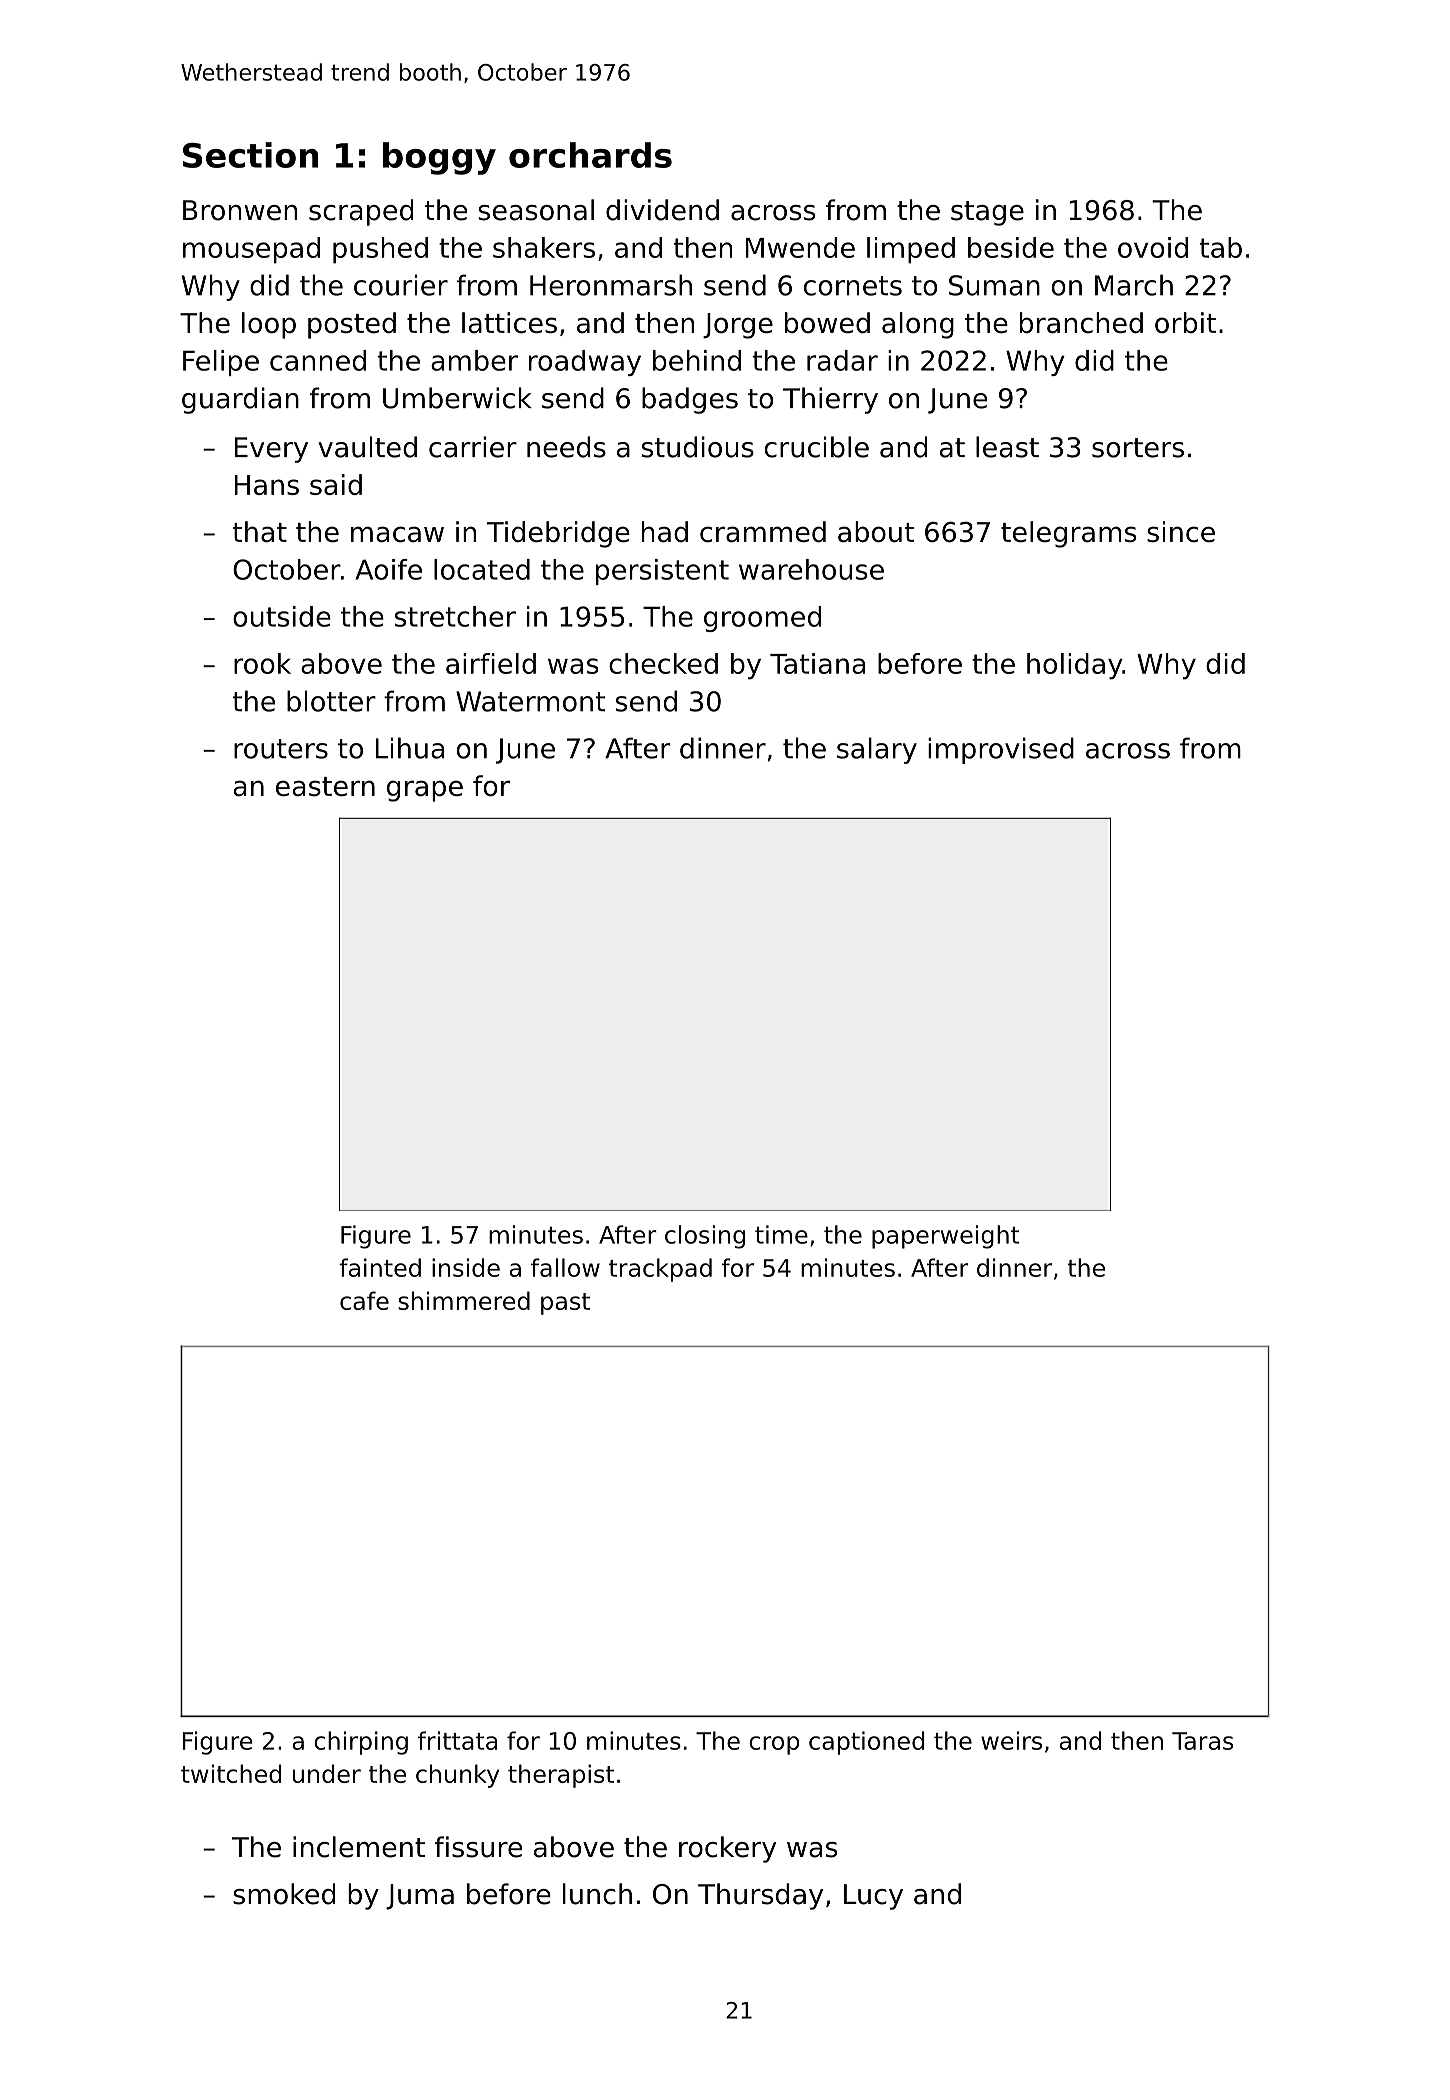 The width and height of the screenshot is (1450, 2100). Describe the element at coordinates (774, 1745) in the screenshot. I see `crop` at that location.
